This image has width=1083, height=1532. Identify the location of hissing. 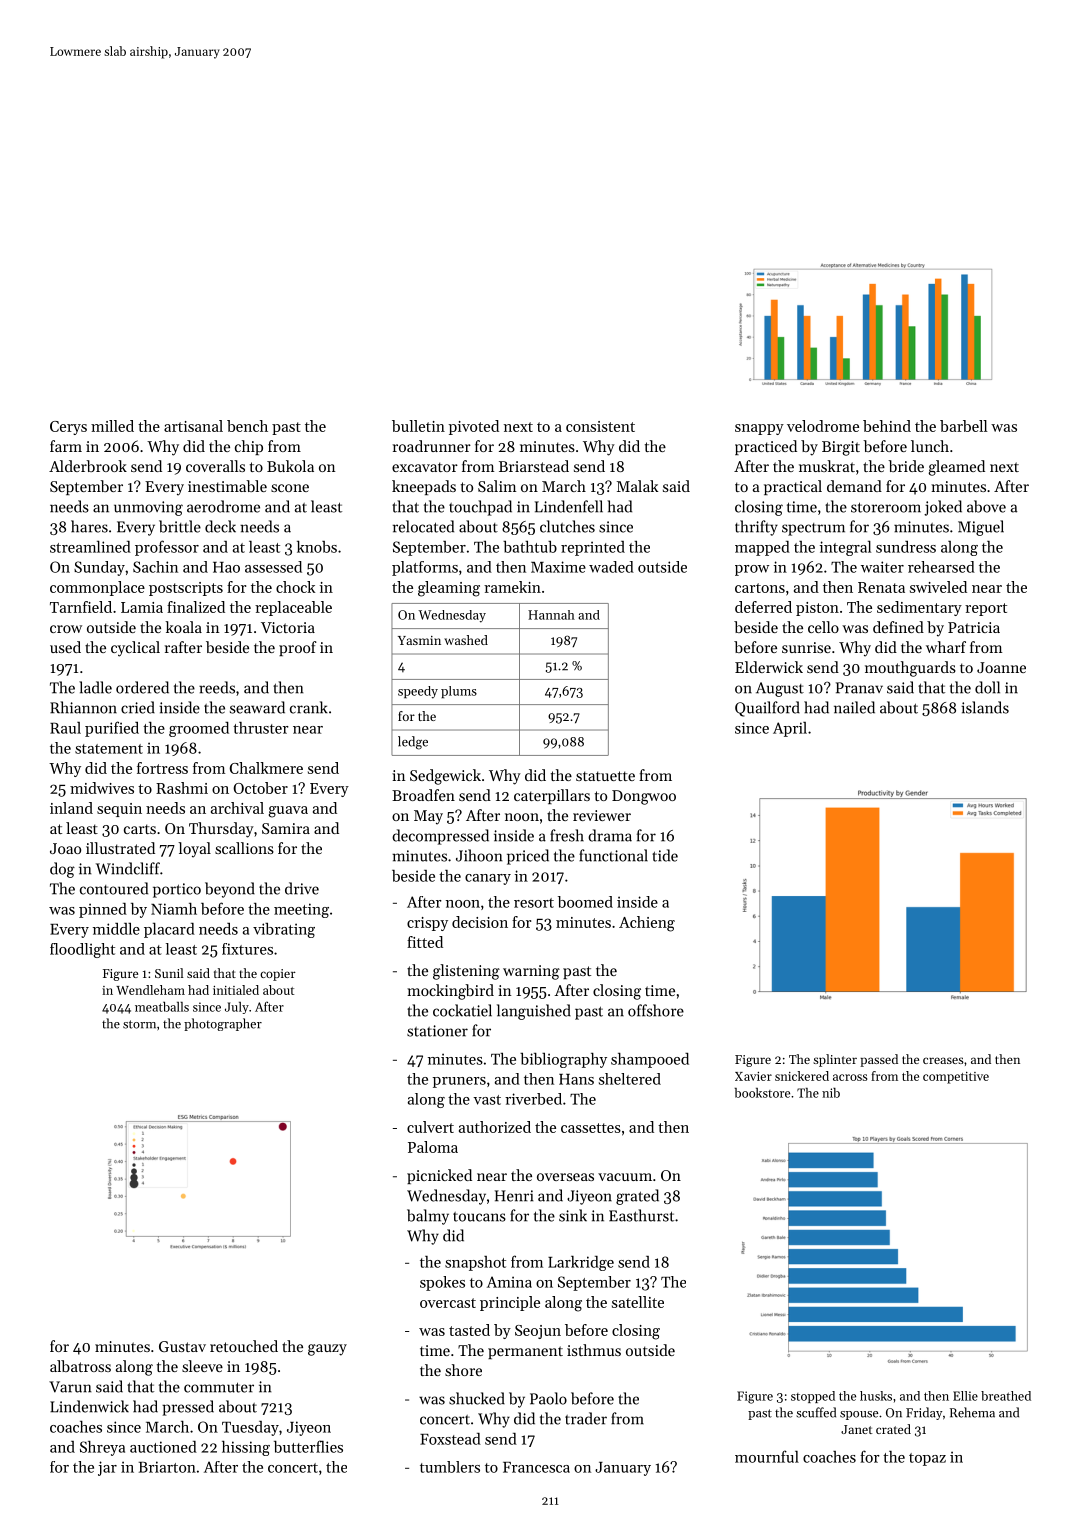
(246, 1448).
